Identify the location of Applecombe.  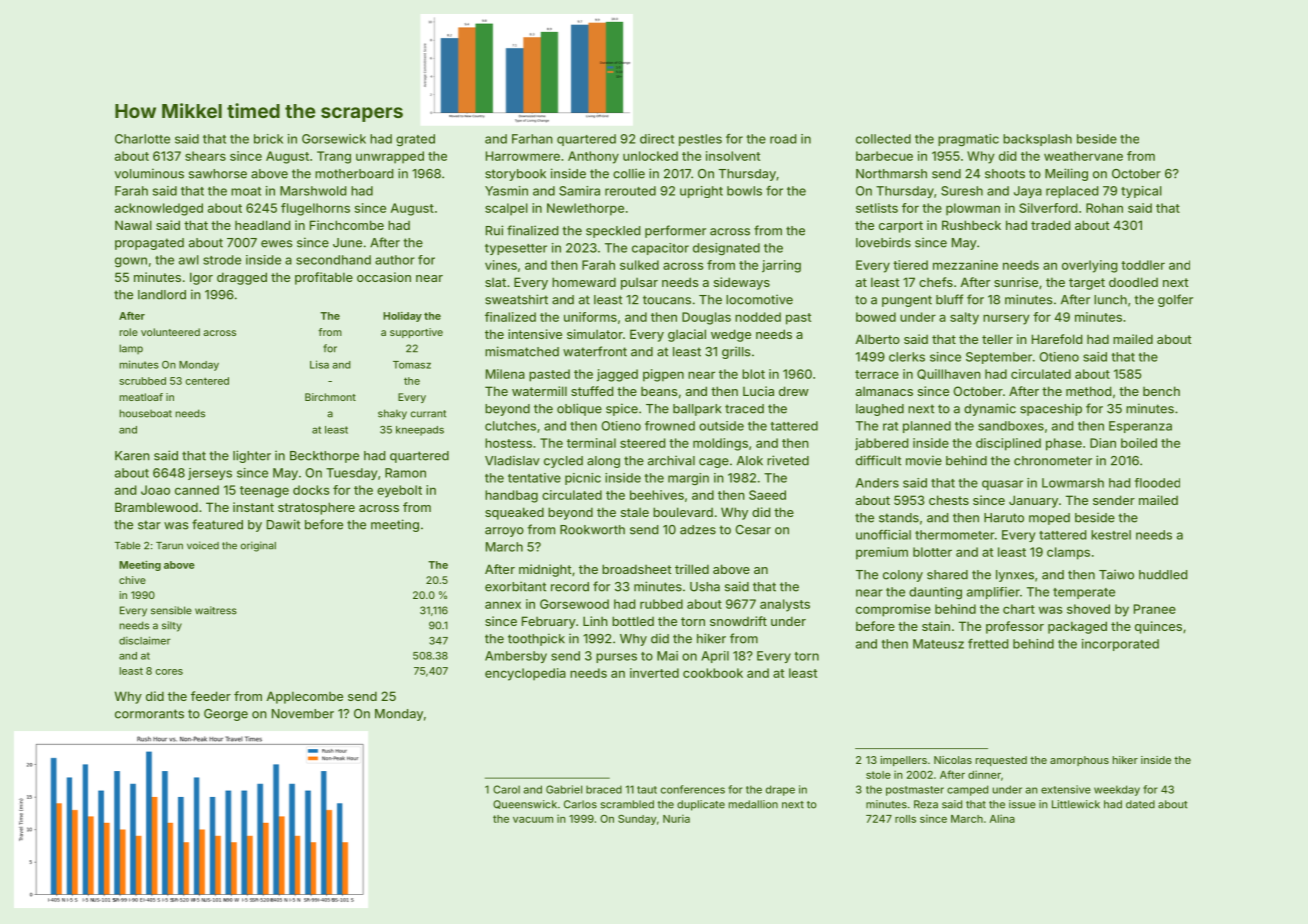
(304, 697).
